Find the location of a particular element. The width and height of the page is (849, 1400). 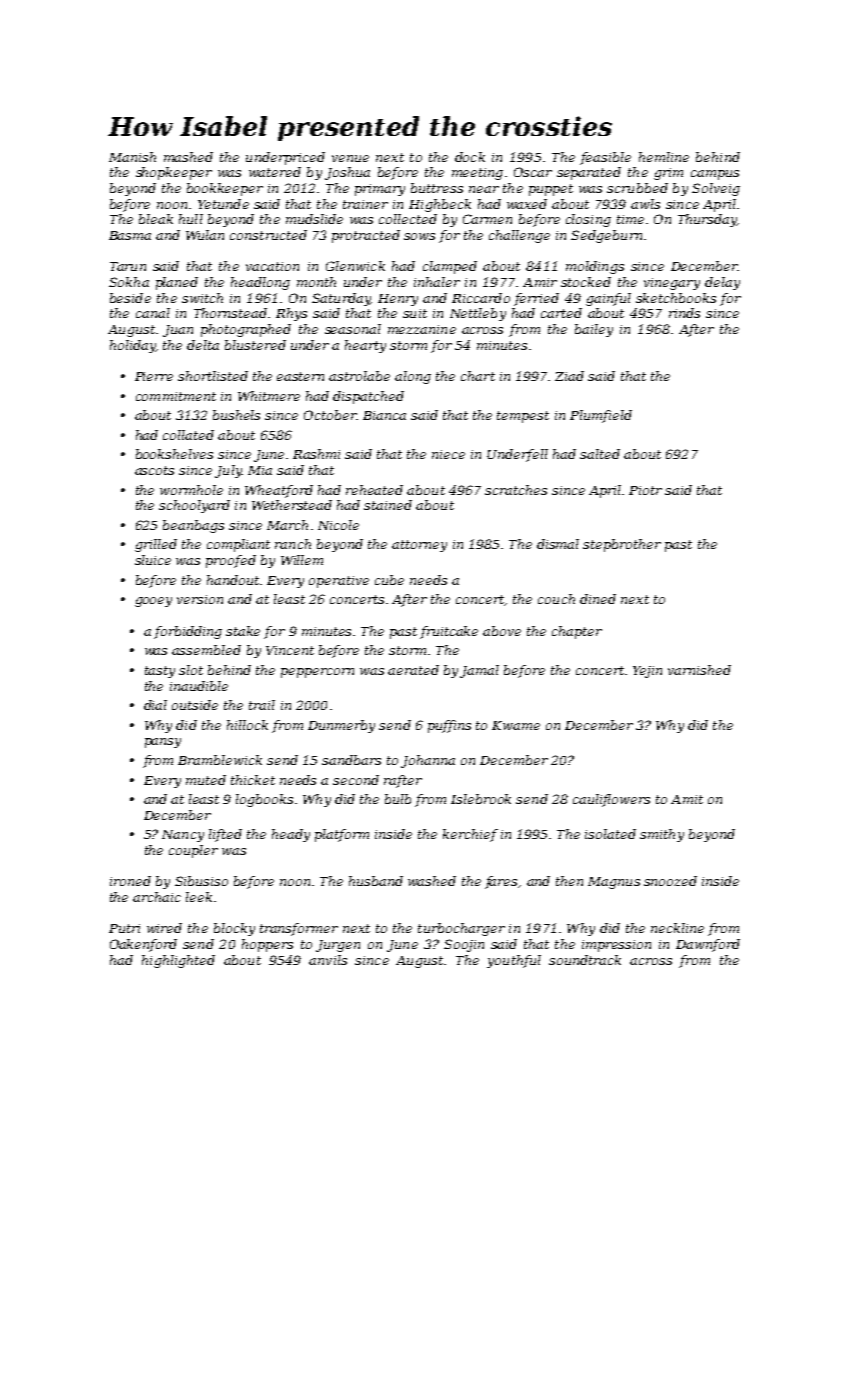

buttress is located at coordinates (437, 188).
